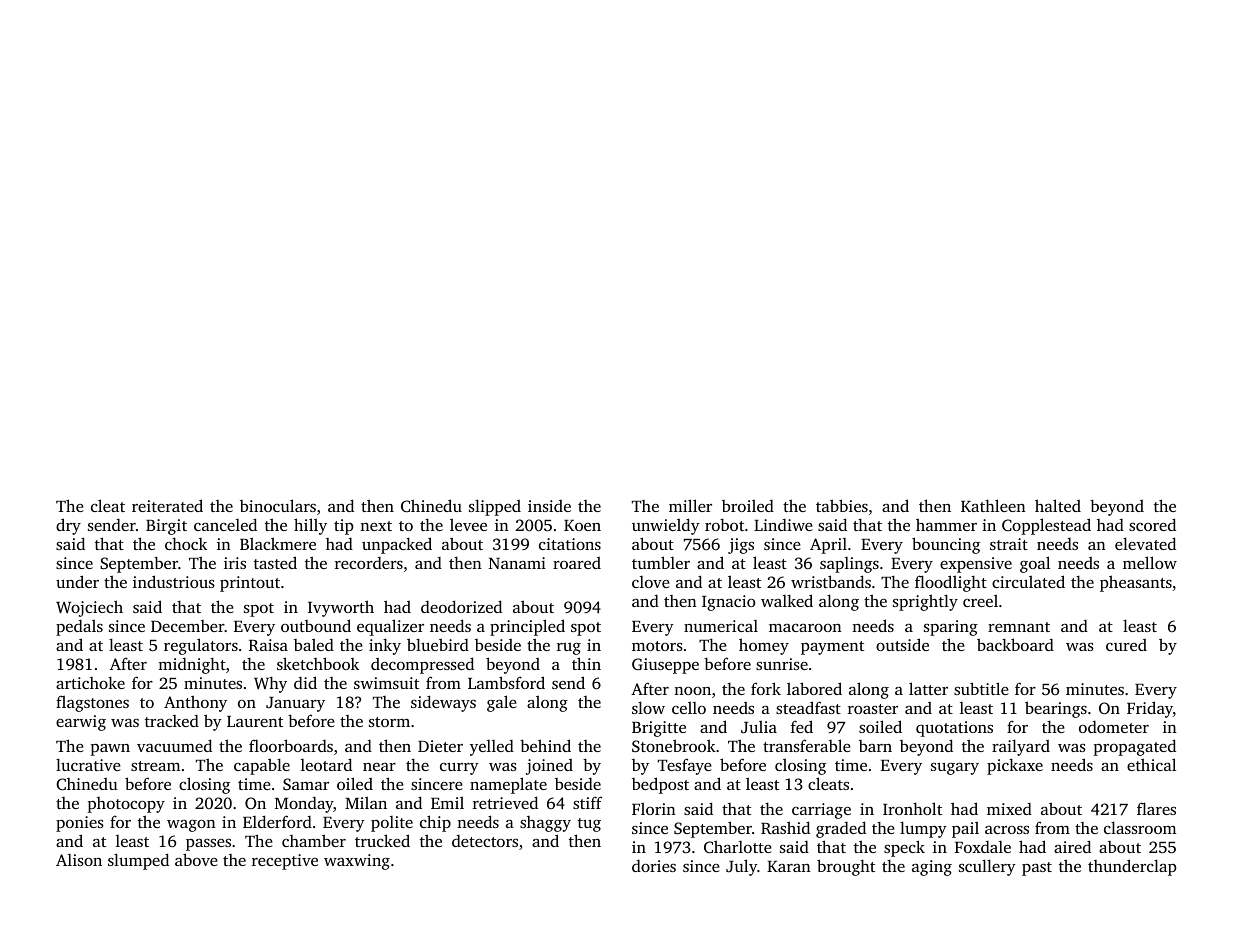  I want to click on binoculars, so click(278, 505).
